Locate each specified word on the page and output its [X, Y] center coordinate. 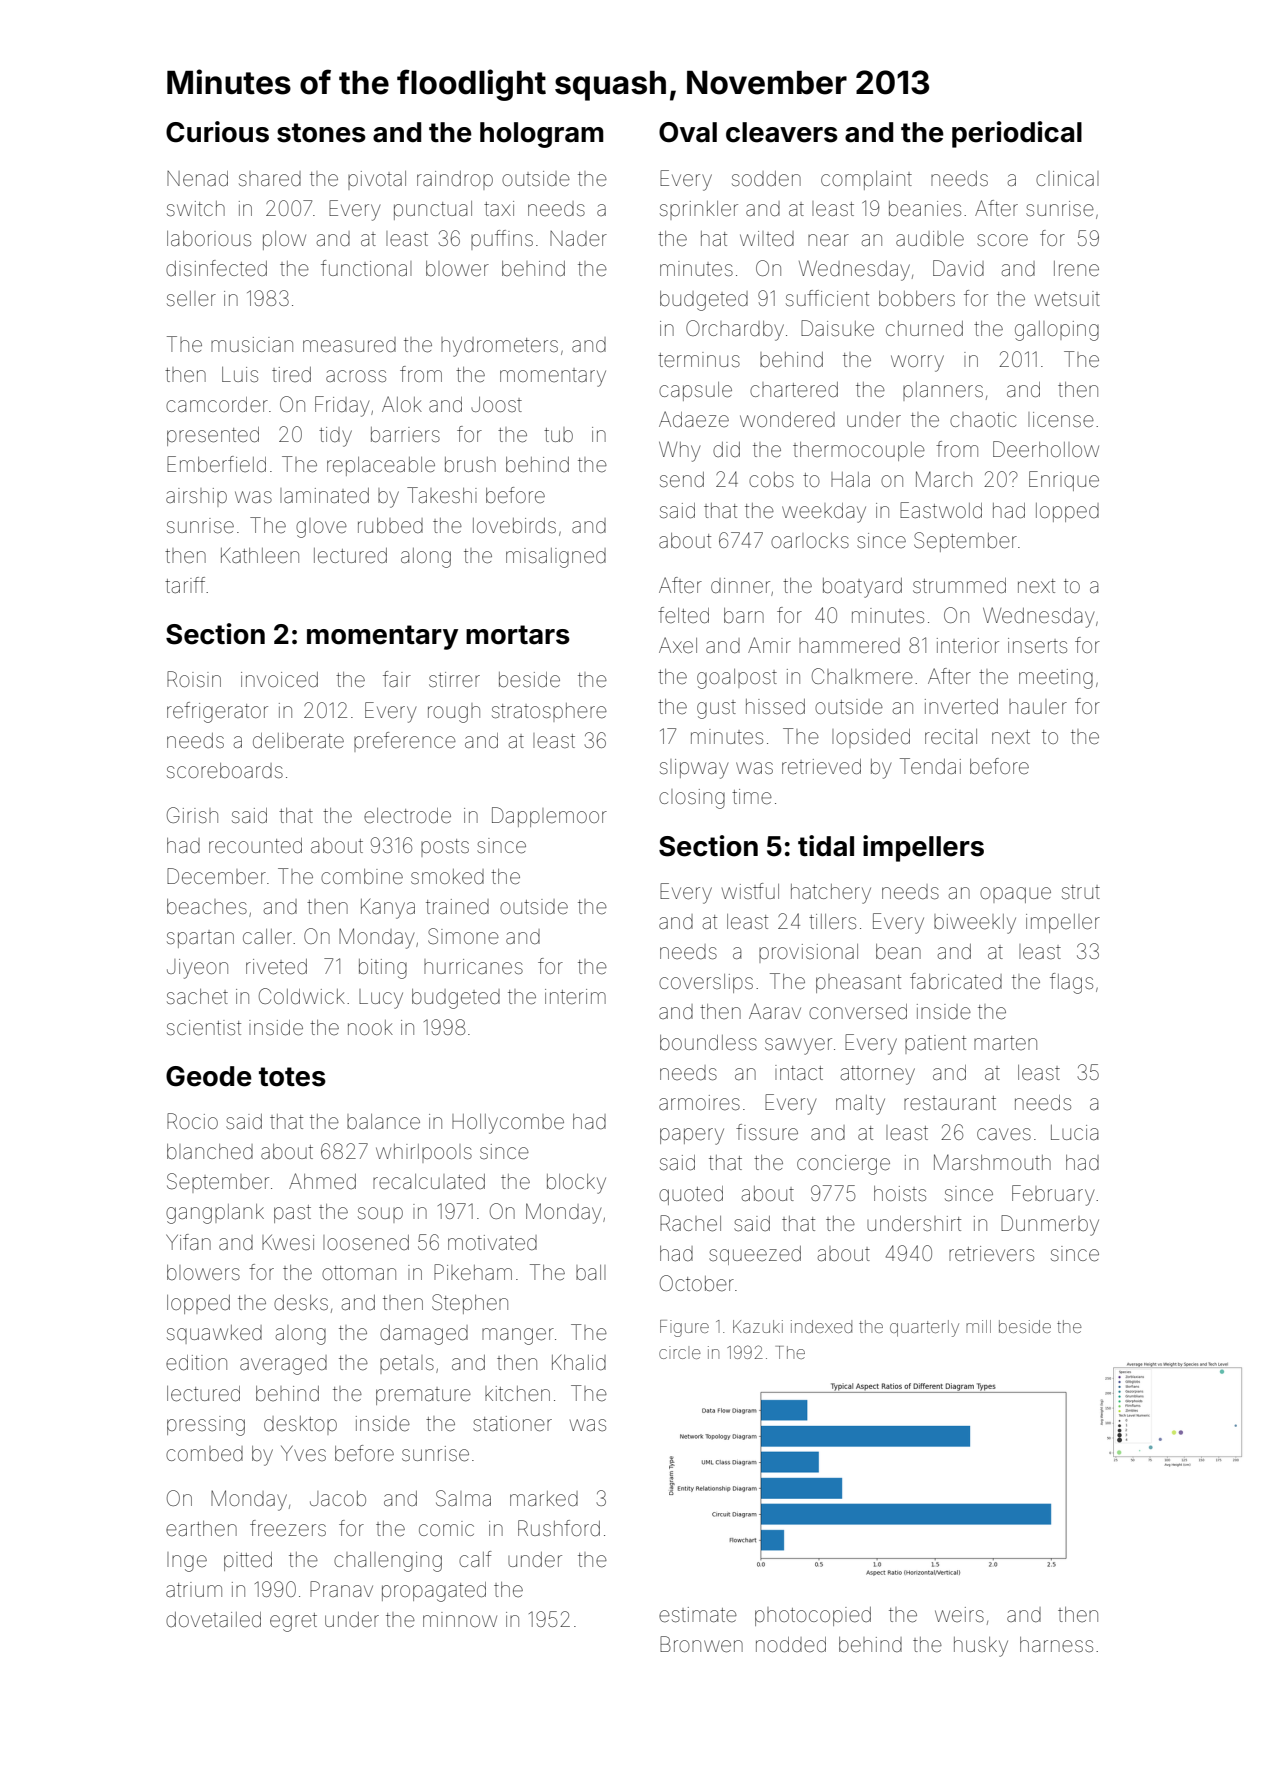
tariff [185, 585]
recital [951, 737]
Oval [688, 132]
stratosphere [549, 712]
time [752, 797]
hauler [1038, 707]
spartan [200, 939]
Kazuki [758, 1326]
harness [1056, 1645]
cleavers [782, 132]
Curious [217, 132]
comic [446, 1528]
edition [196, 1363]
